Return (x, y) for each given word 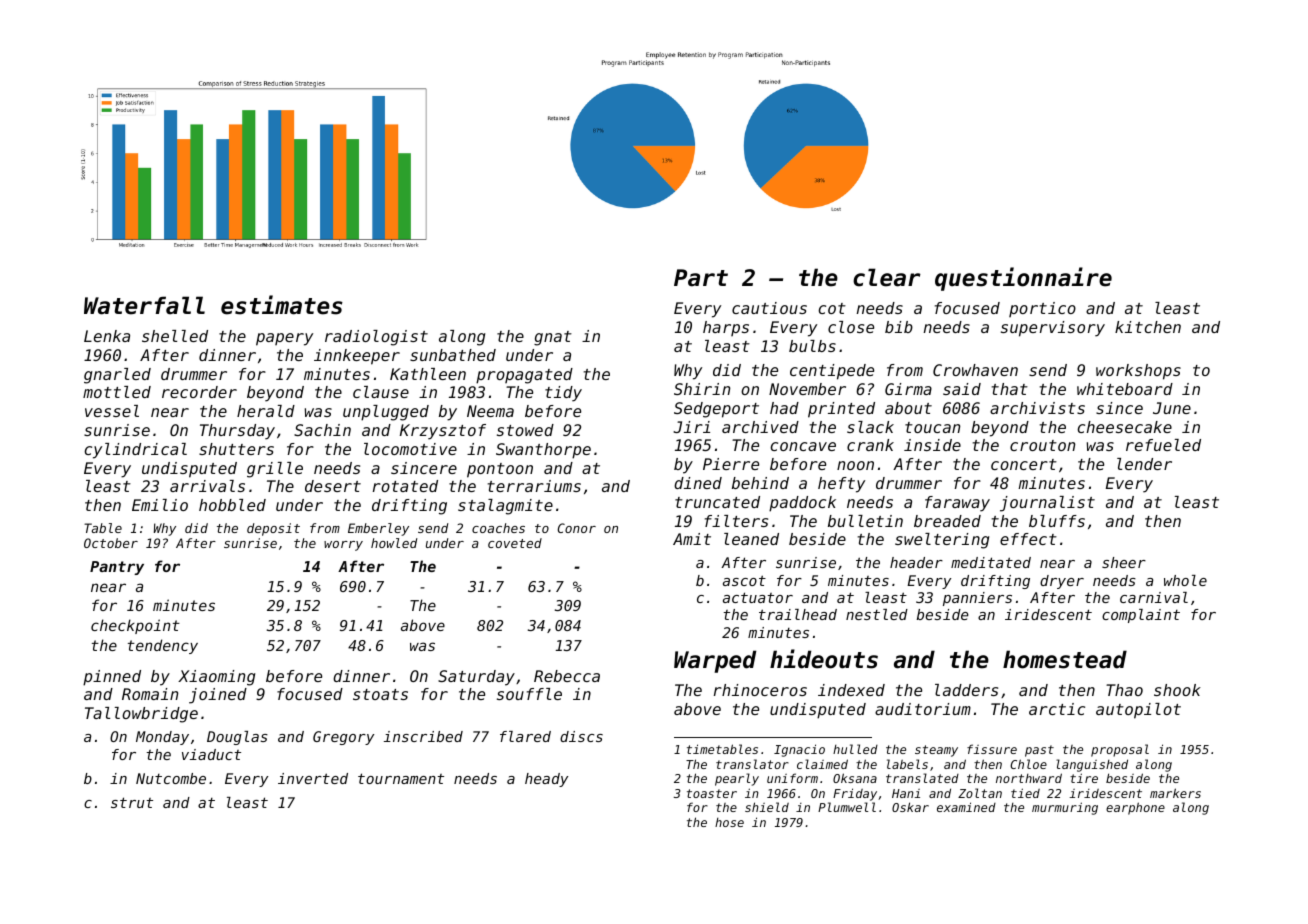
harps (726, 328)
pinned (112, 678)
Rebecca (567, 676)
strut (132, 802)
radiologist (376, 338)
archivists (1037, 408)
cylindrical (135, 451)
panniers (977, 599)
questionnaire (1023, 279)
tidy (563, 394)
